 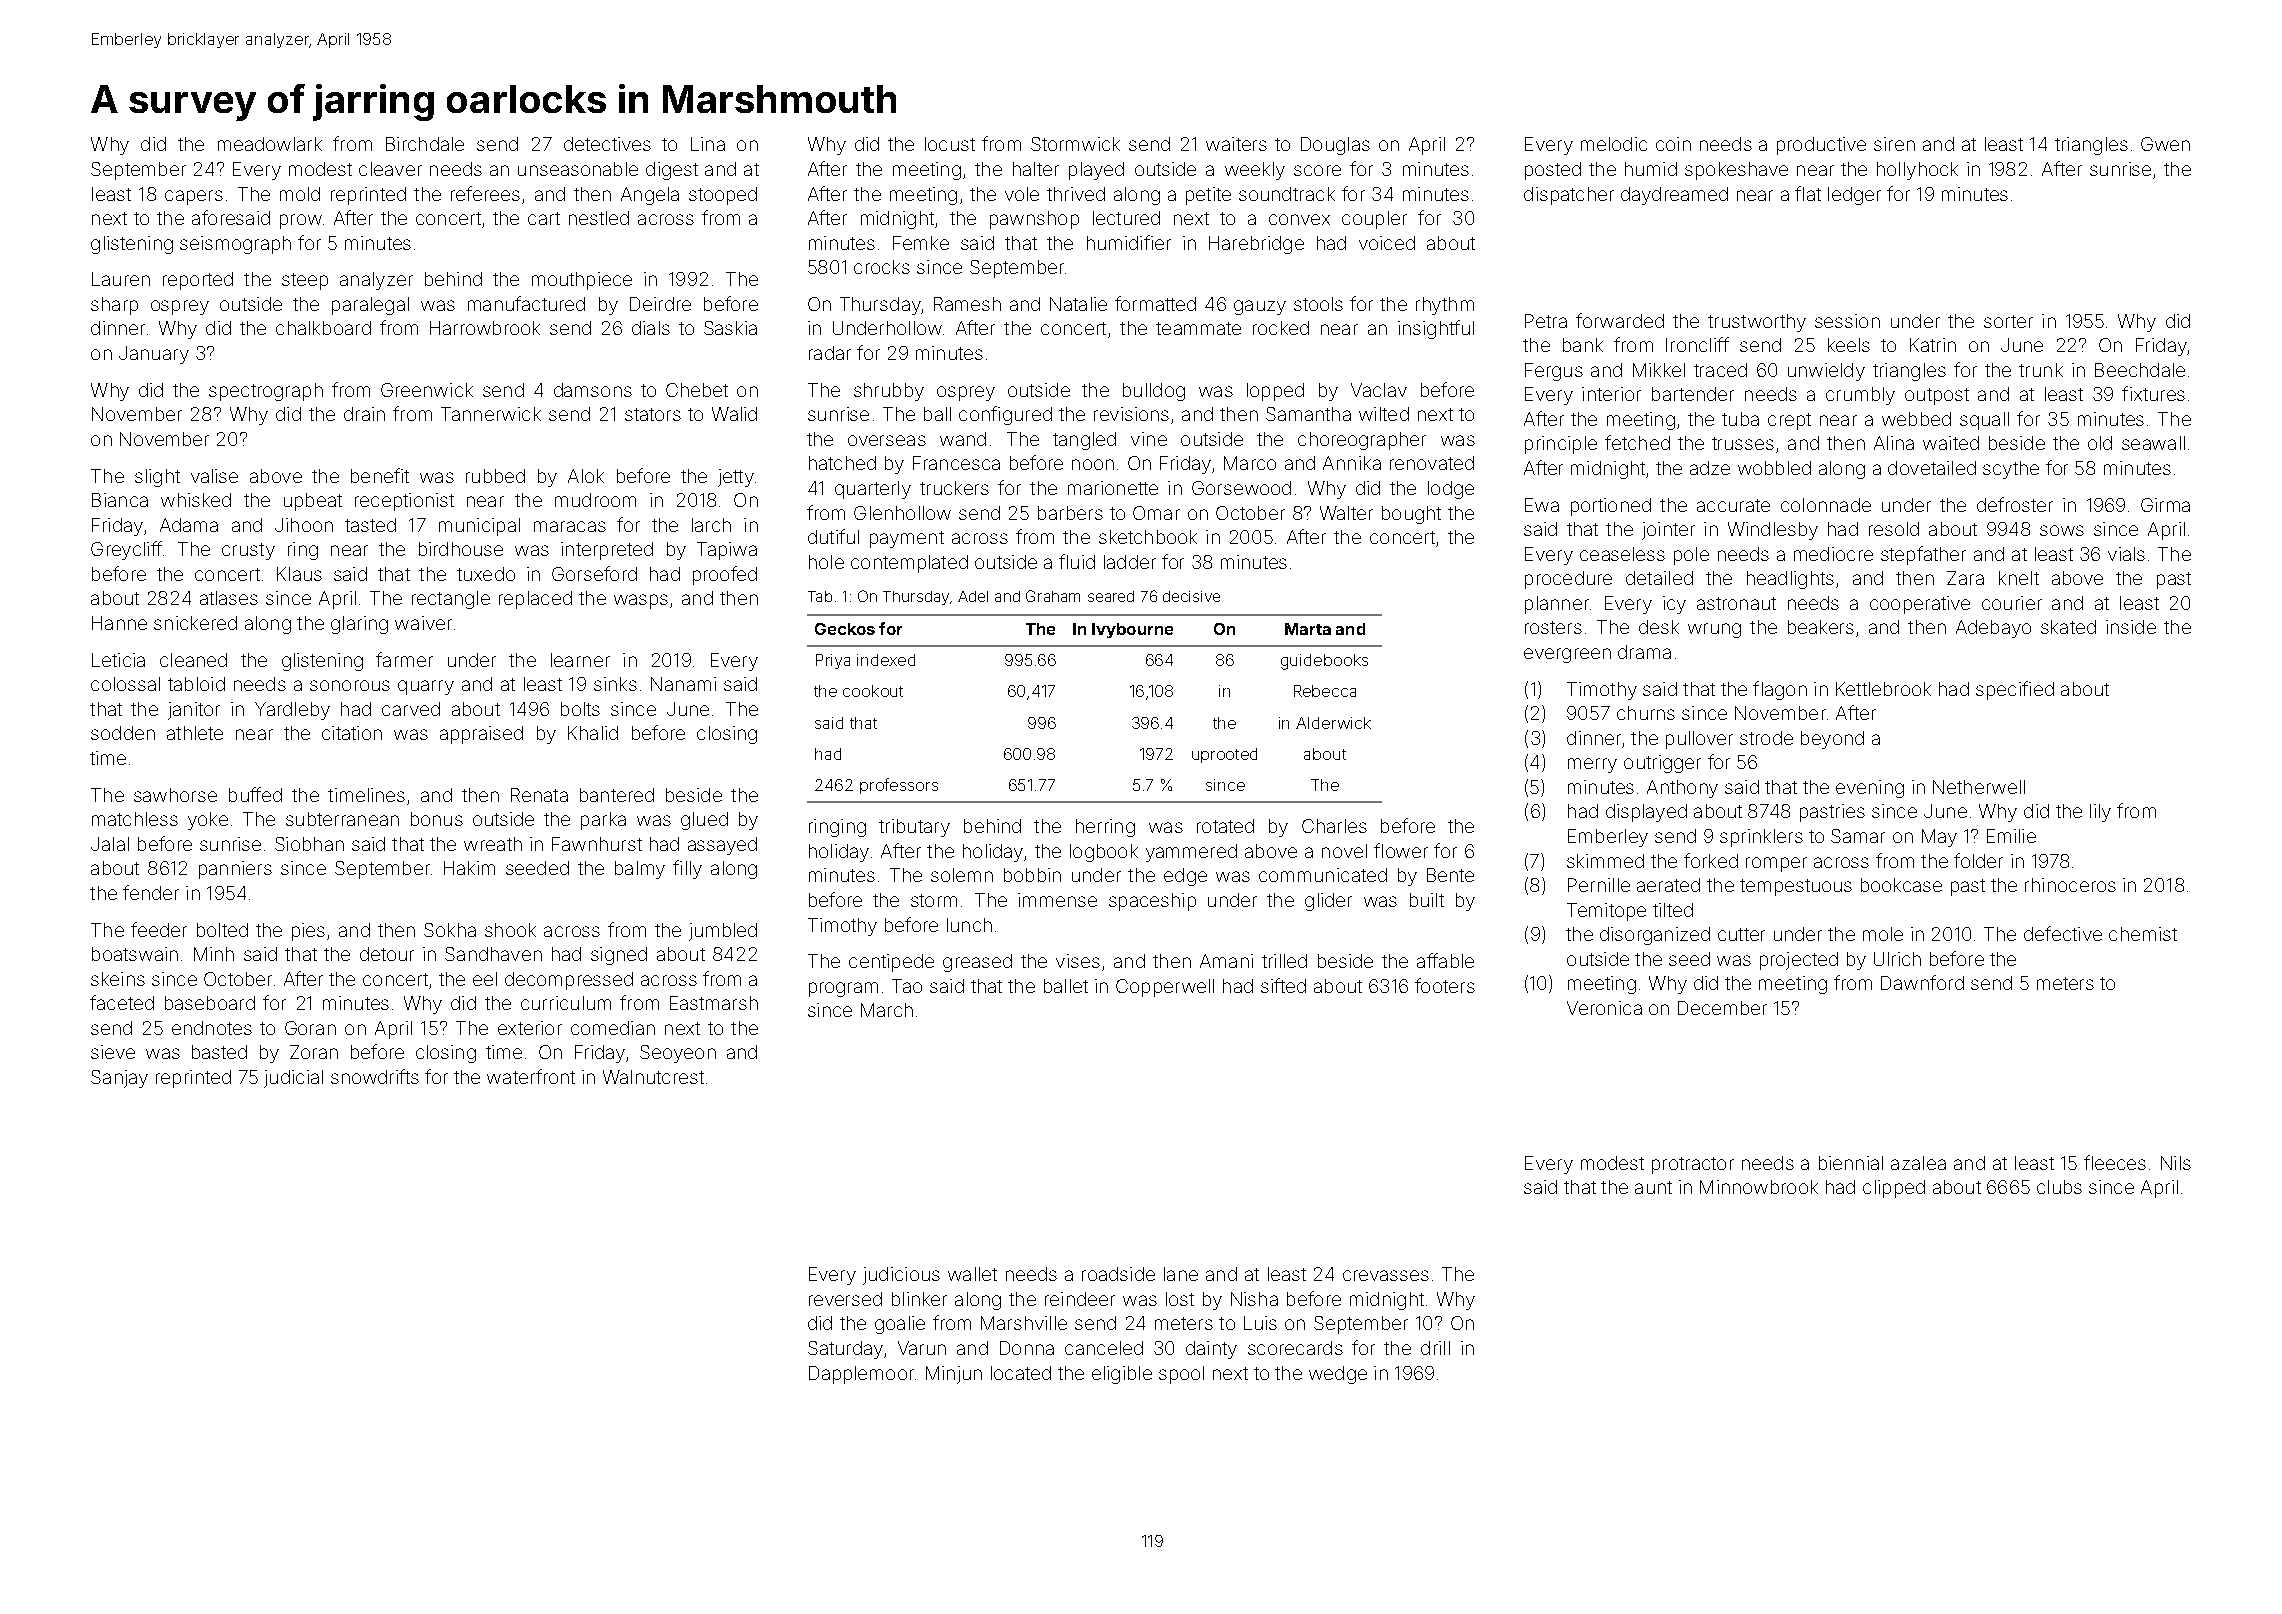 What do you see at coordinates (270, 144) in the screenshot?
I see `meadowlark` at bounding box center [270, 144].
